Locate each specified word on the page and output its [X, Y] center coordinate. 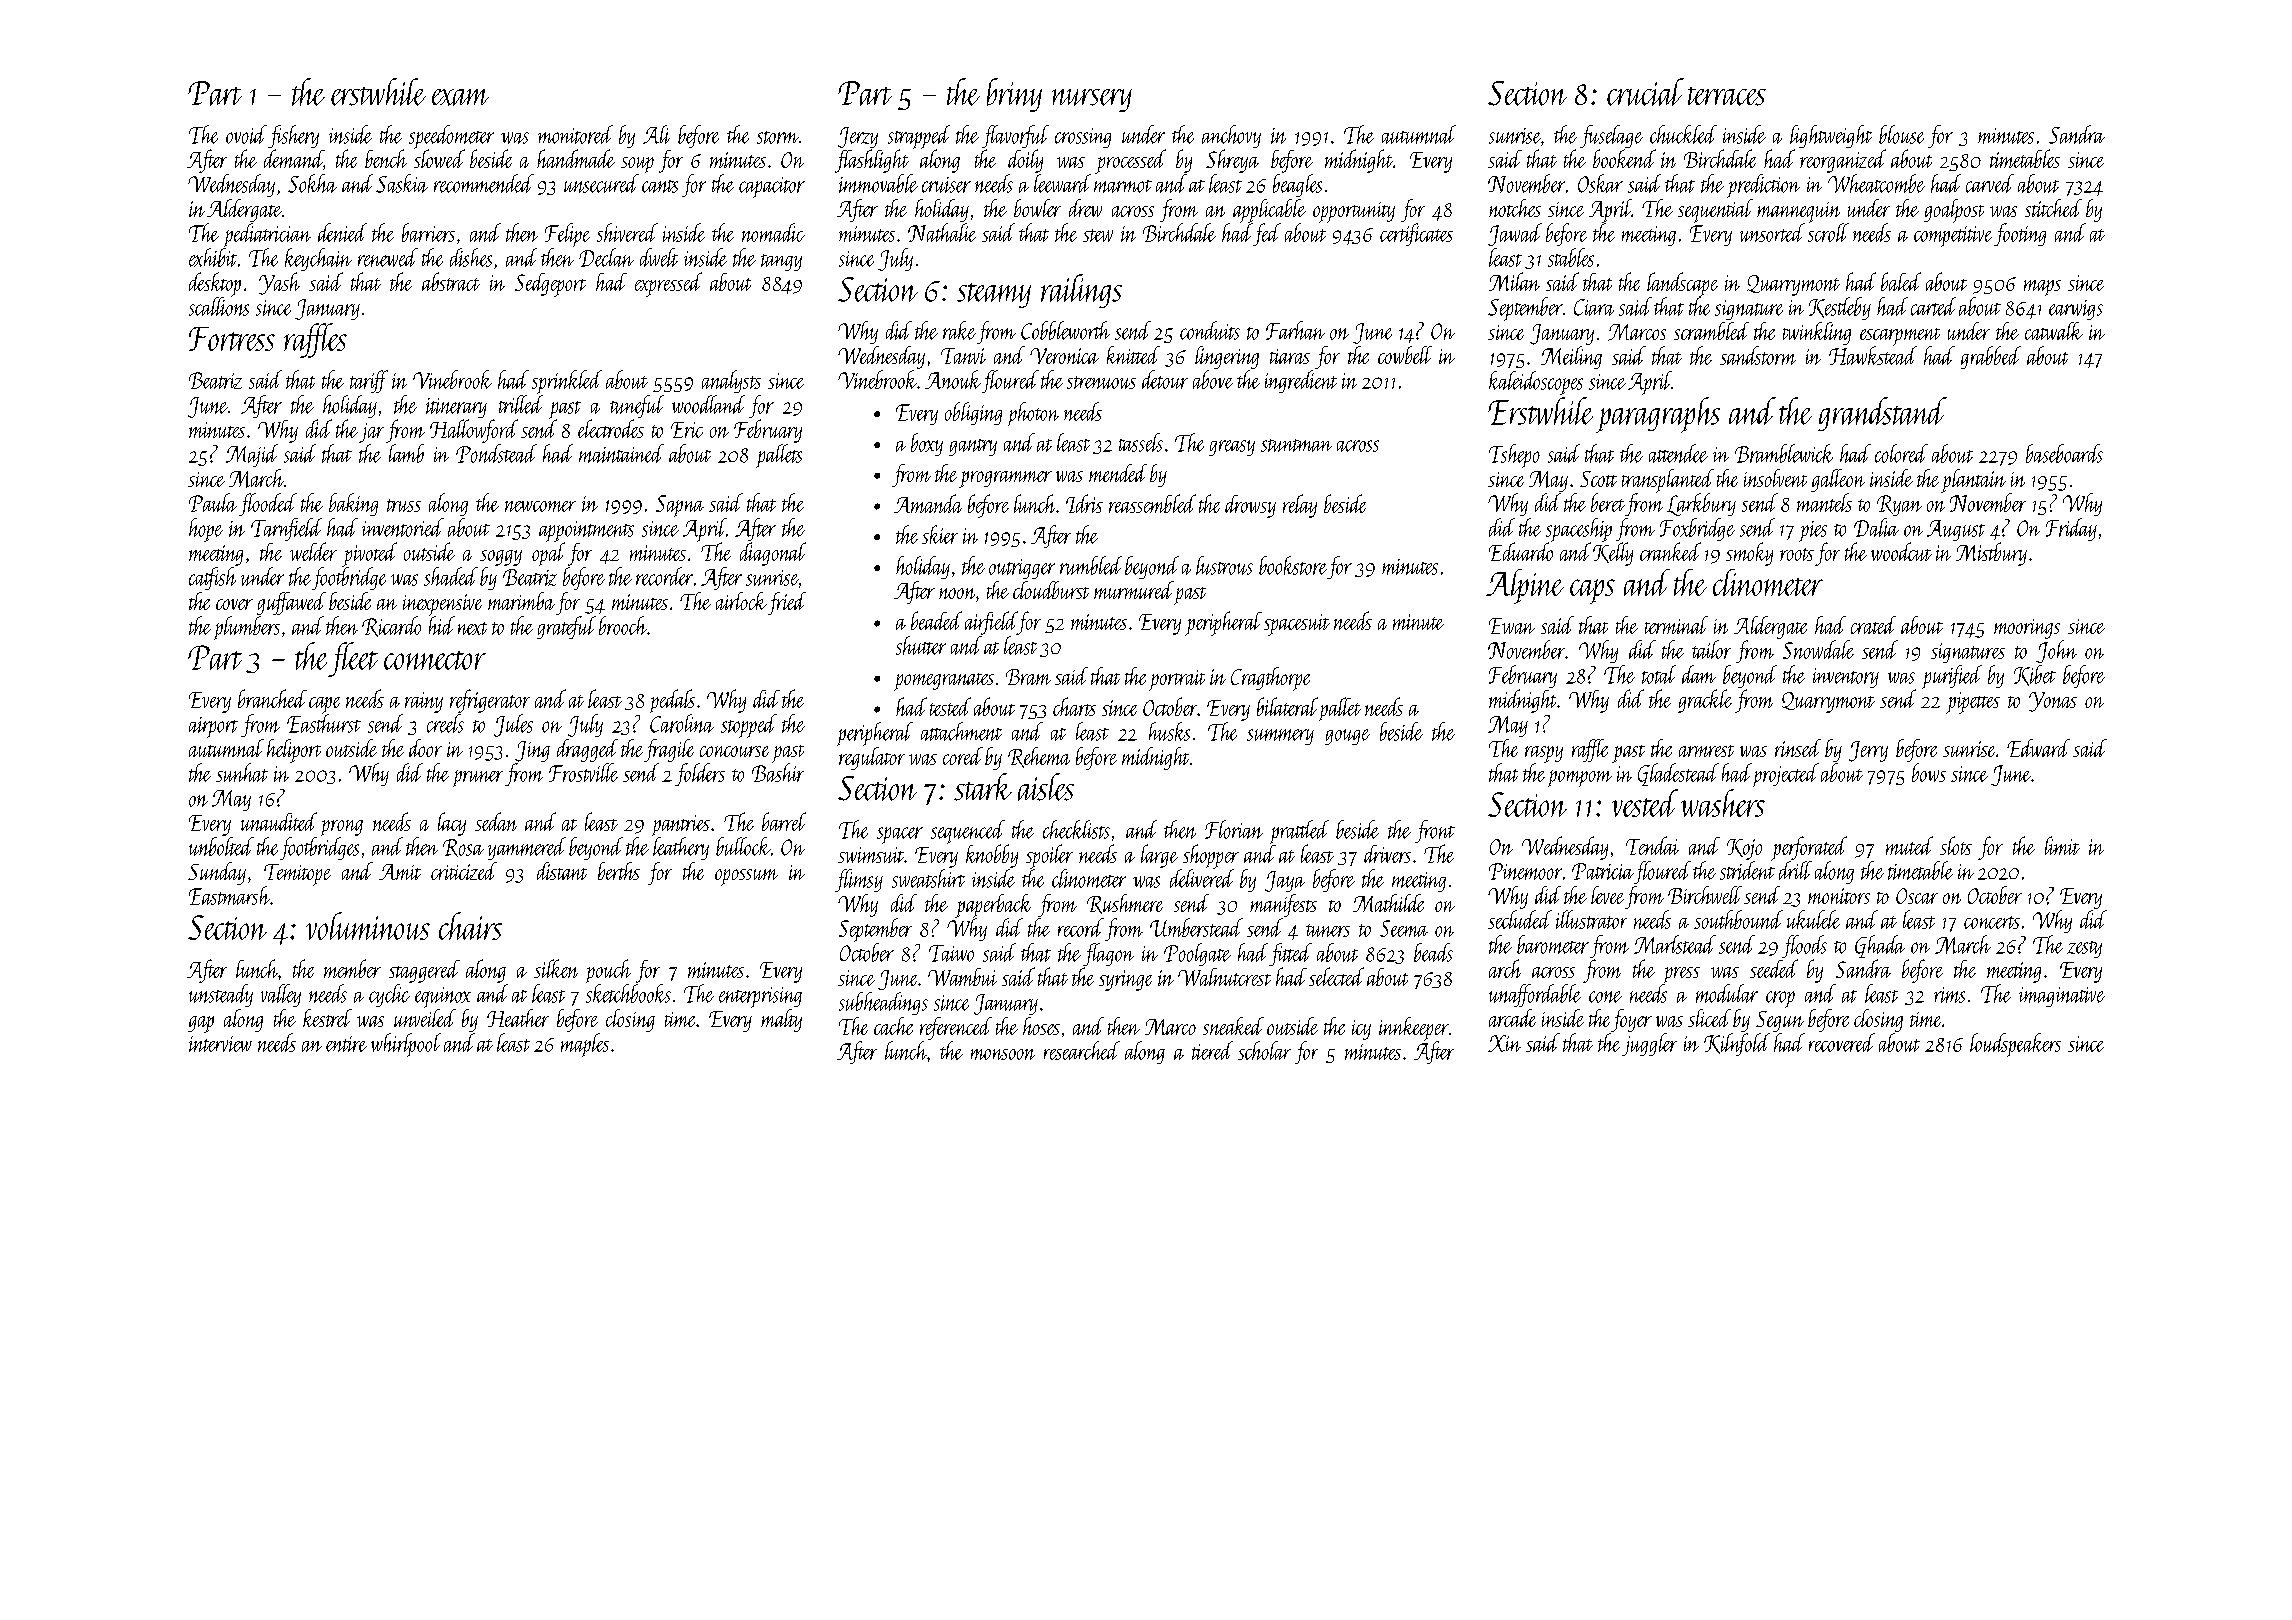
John [2056, 651]
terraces [1727, 96]
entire [346, 1044]
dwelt [659, 257]
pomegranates [944, 682]
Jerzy [858, 137]
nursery [1092, 100]
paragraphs [1658, 415]
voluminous [368, 926]
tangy [781, 262]
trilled [521, 404]
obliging [973, 413]
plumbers [247, 628]
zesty [2084, 949]
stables [1571, 257]
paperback [993, 906]
